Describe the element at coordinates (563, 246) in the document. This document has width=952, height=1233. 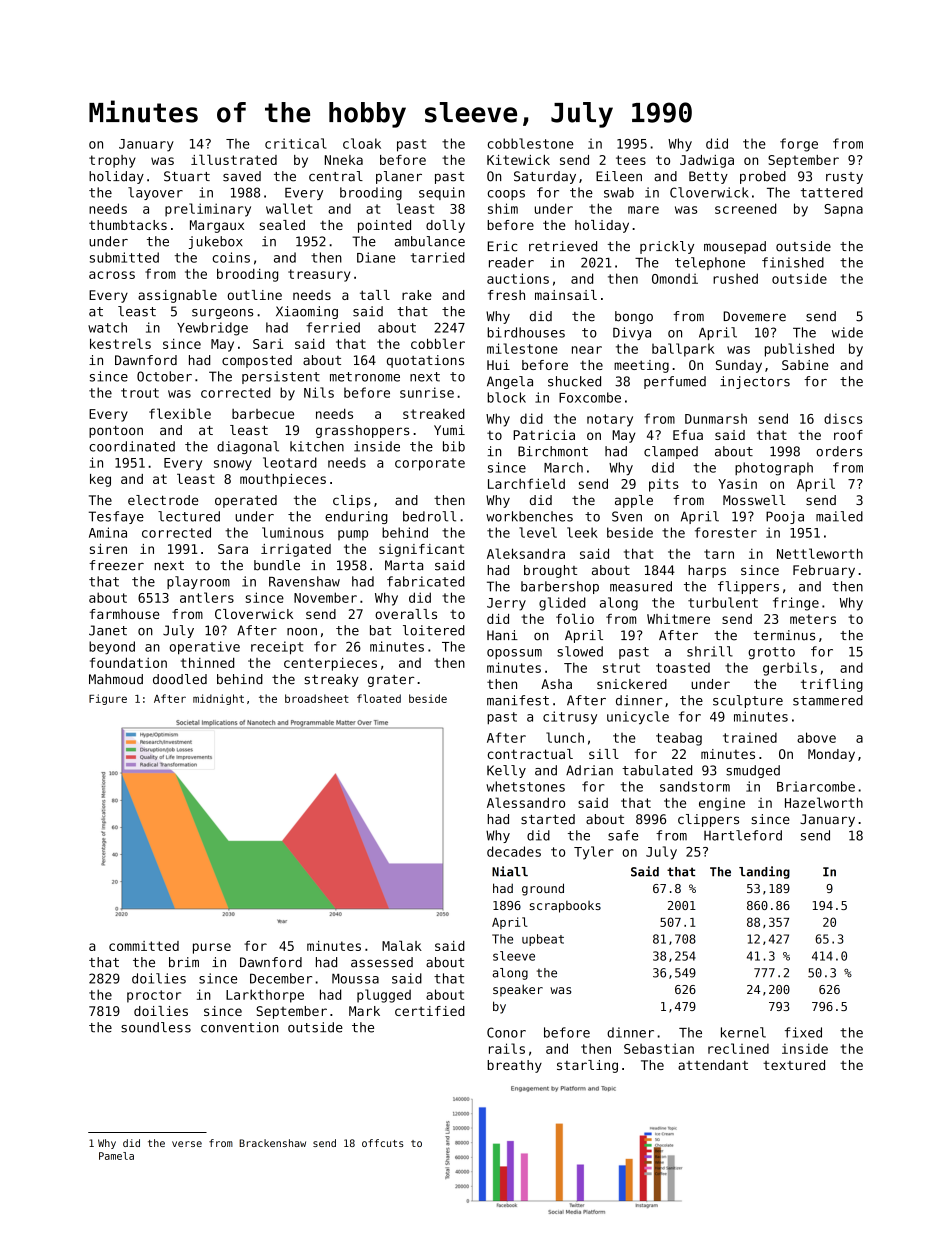
I see `retrieved` at that location.
